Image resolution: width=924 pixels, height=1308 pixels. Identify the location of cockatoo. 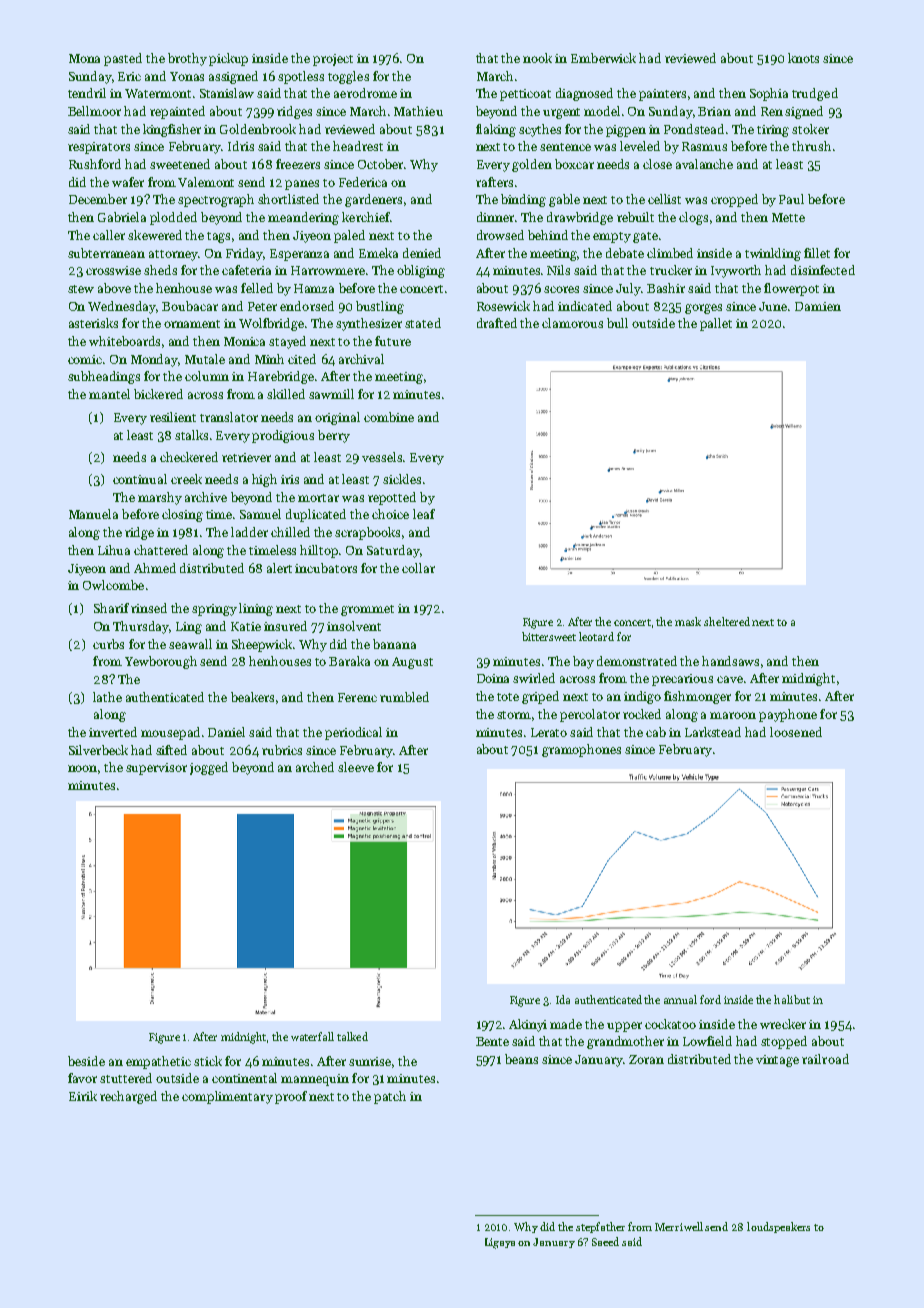
(670, 1024).
